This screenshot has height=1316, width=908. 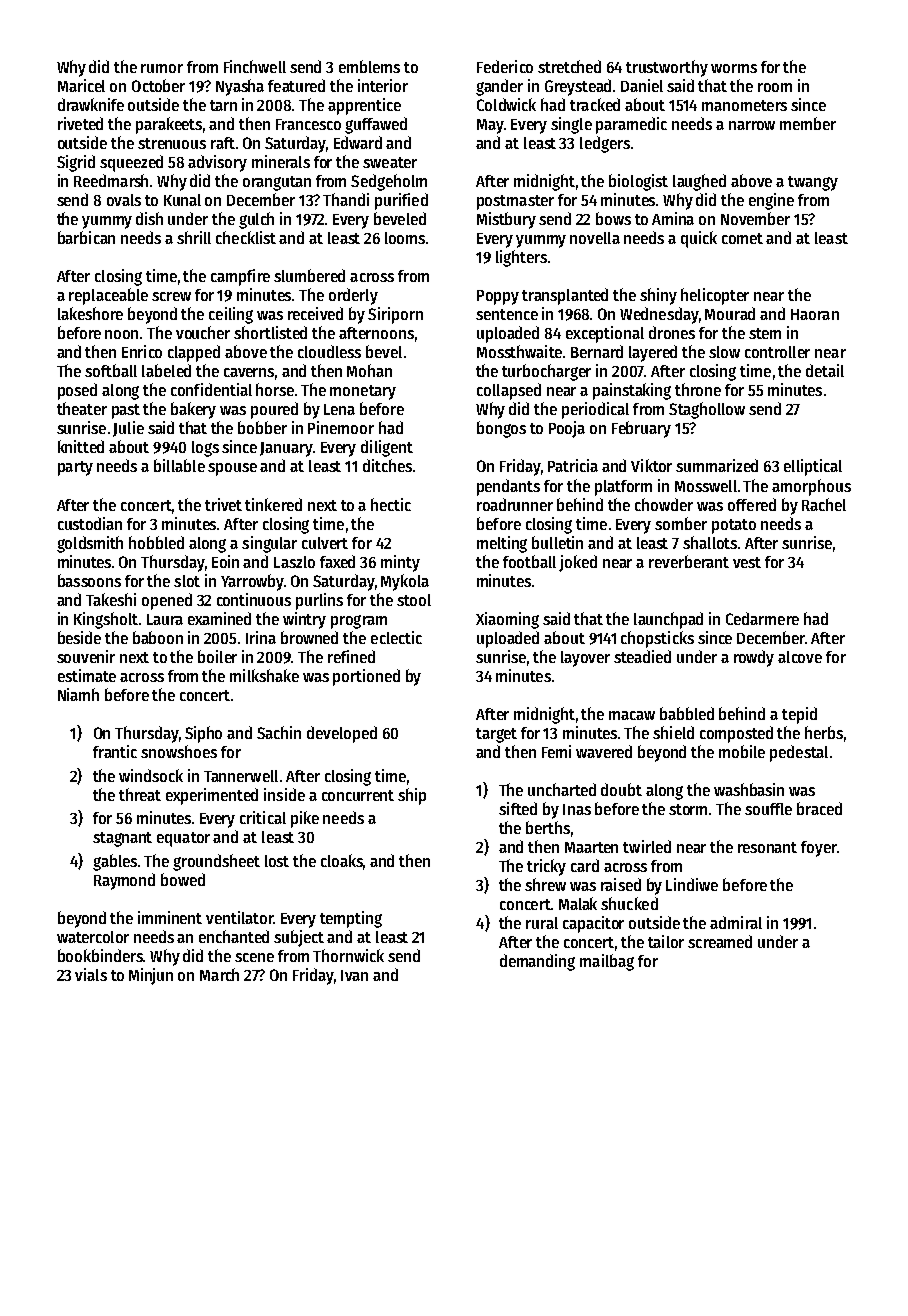 What do you see at coordinates (369, 66) in the screenshot?
I see `emblems` at bounding box center [369, 66].
